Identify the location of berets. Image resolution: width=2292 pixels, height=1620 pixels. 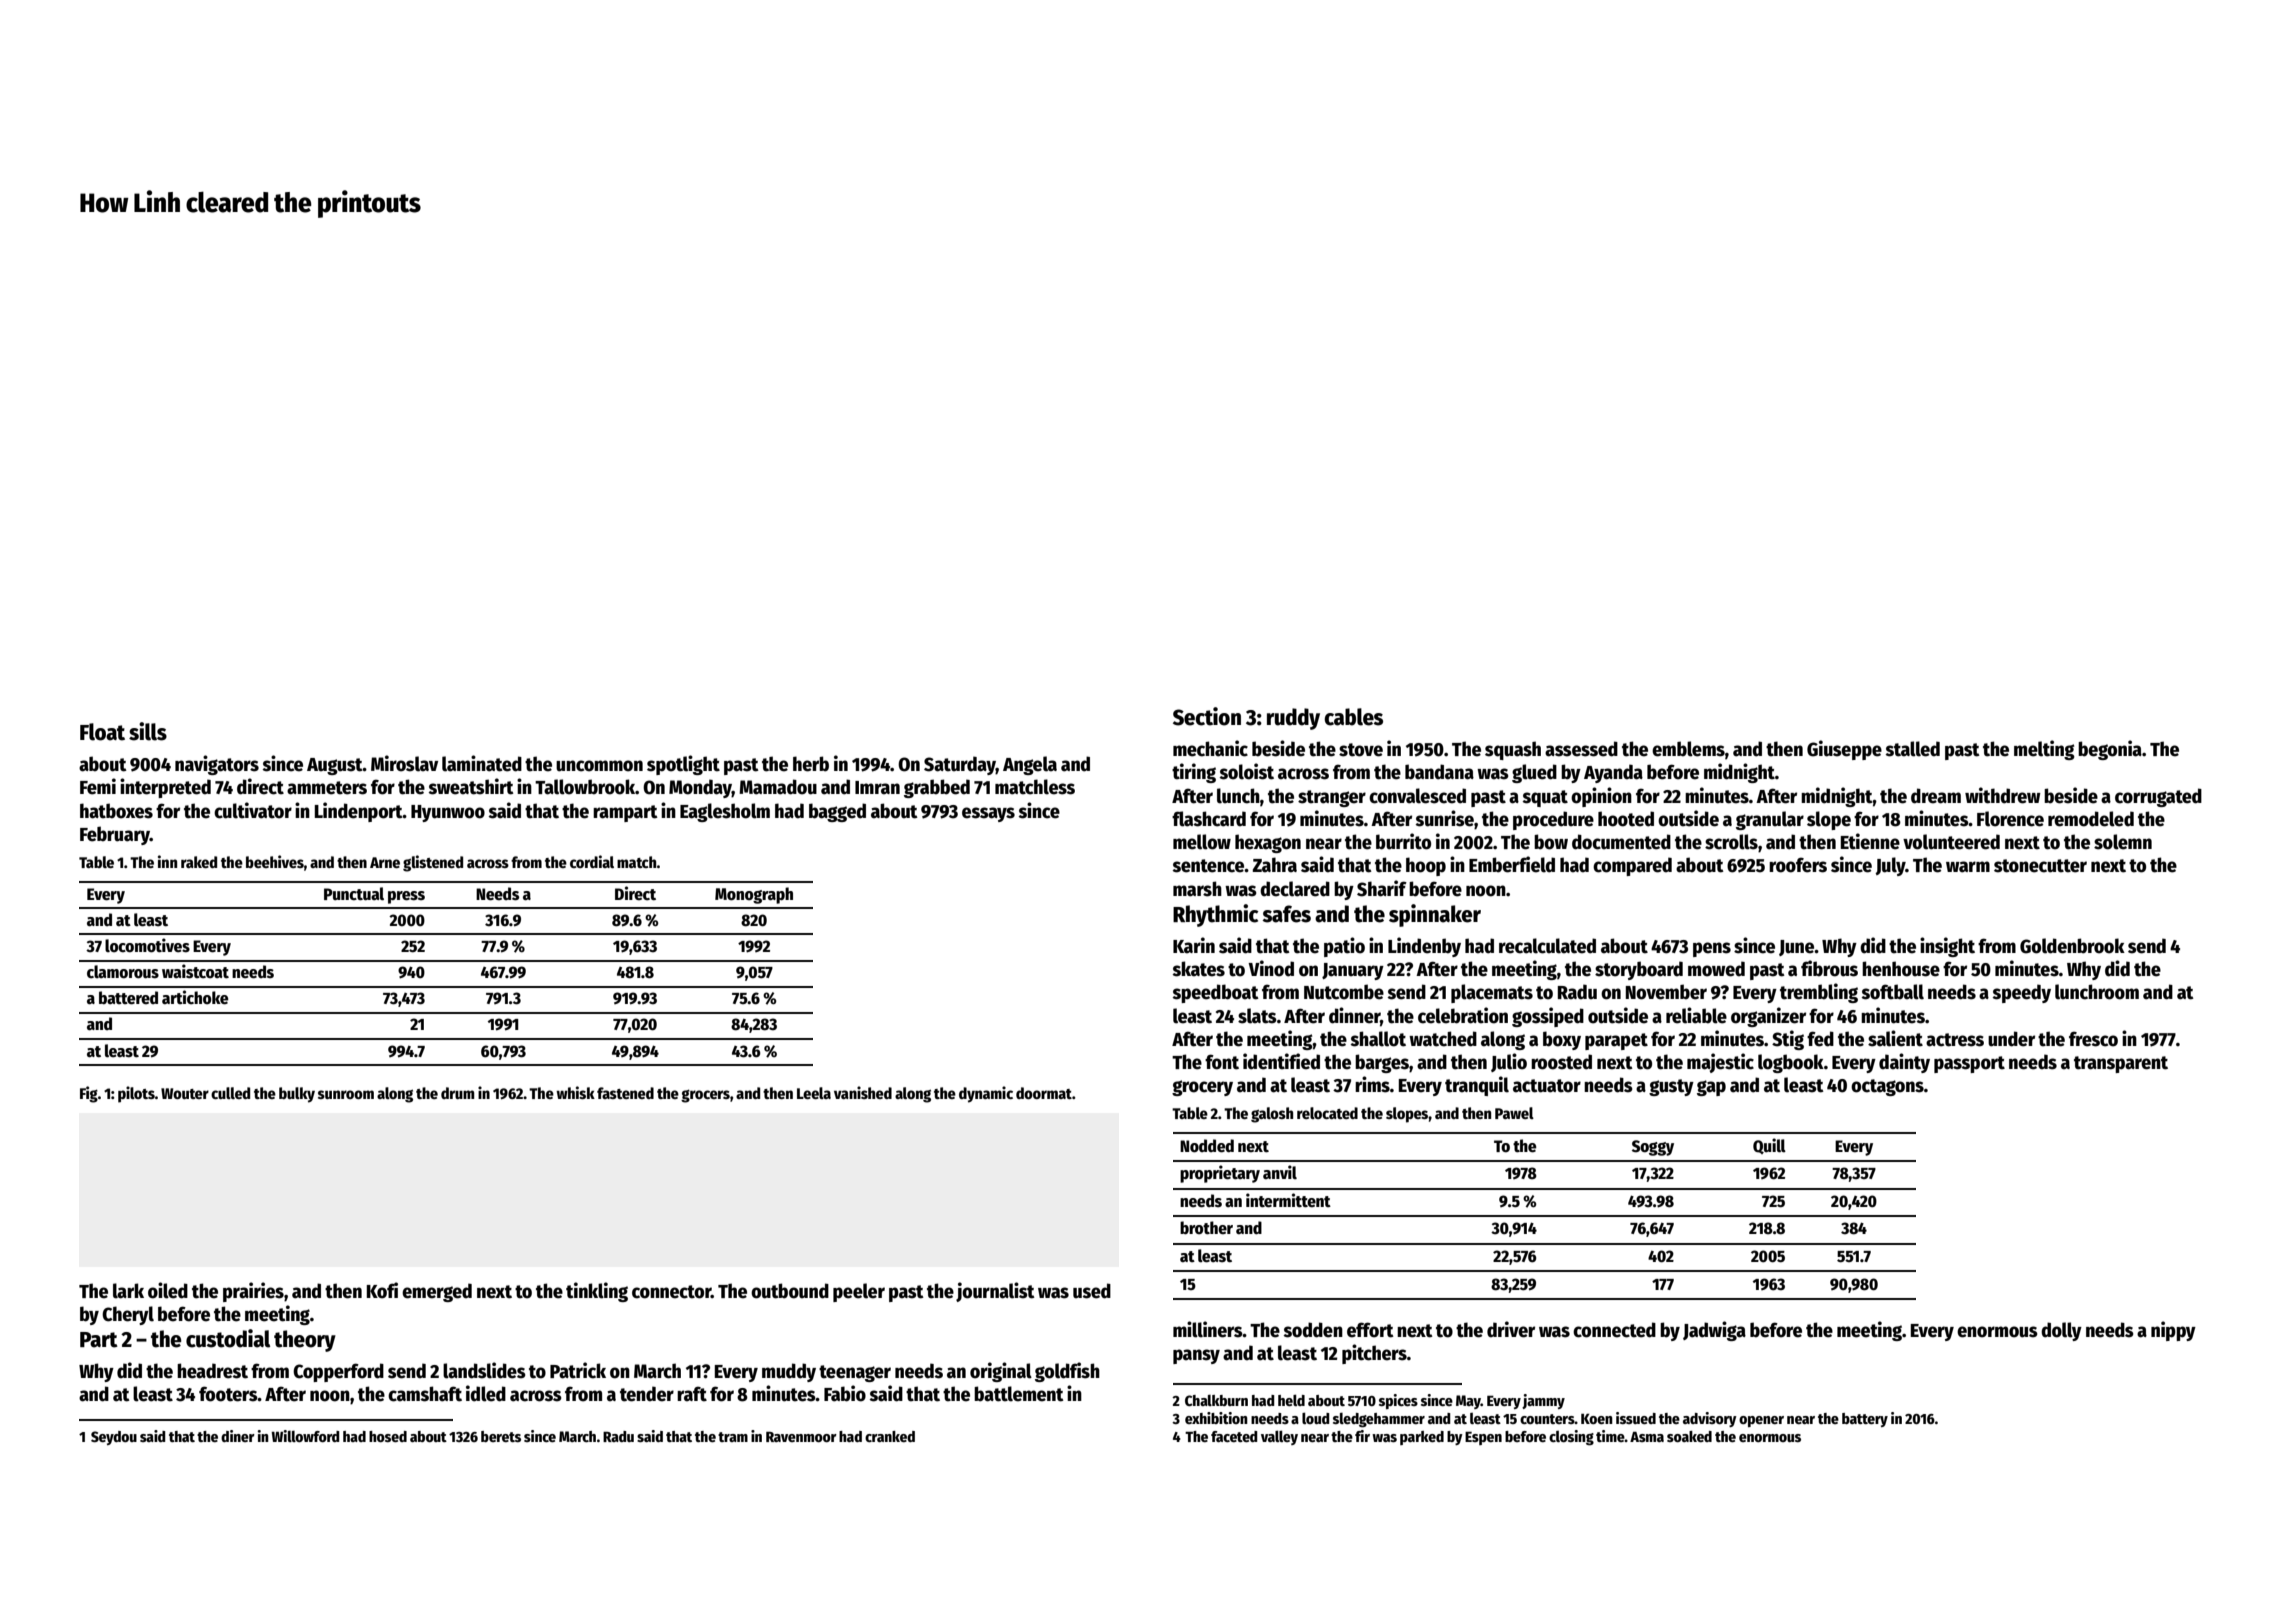
(501, 1436).
